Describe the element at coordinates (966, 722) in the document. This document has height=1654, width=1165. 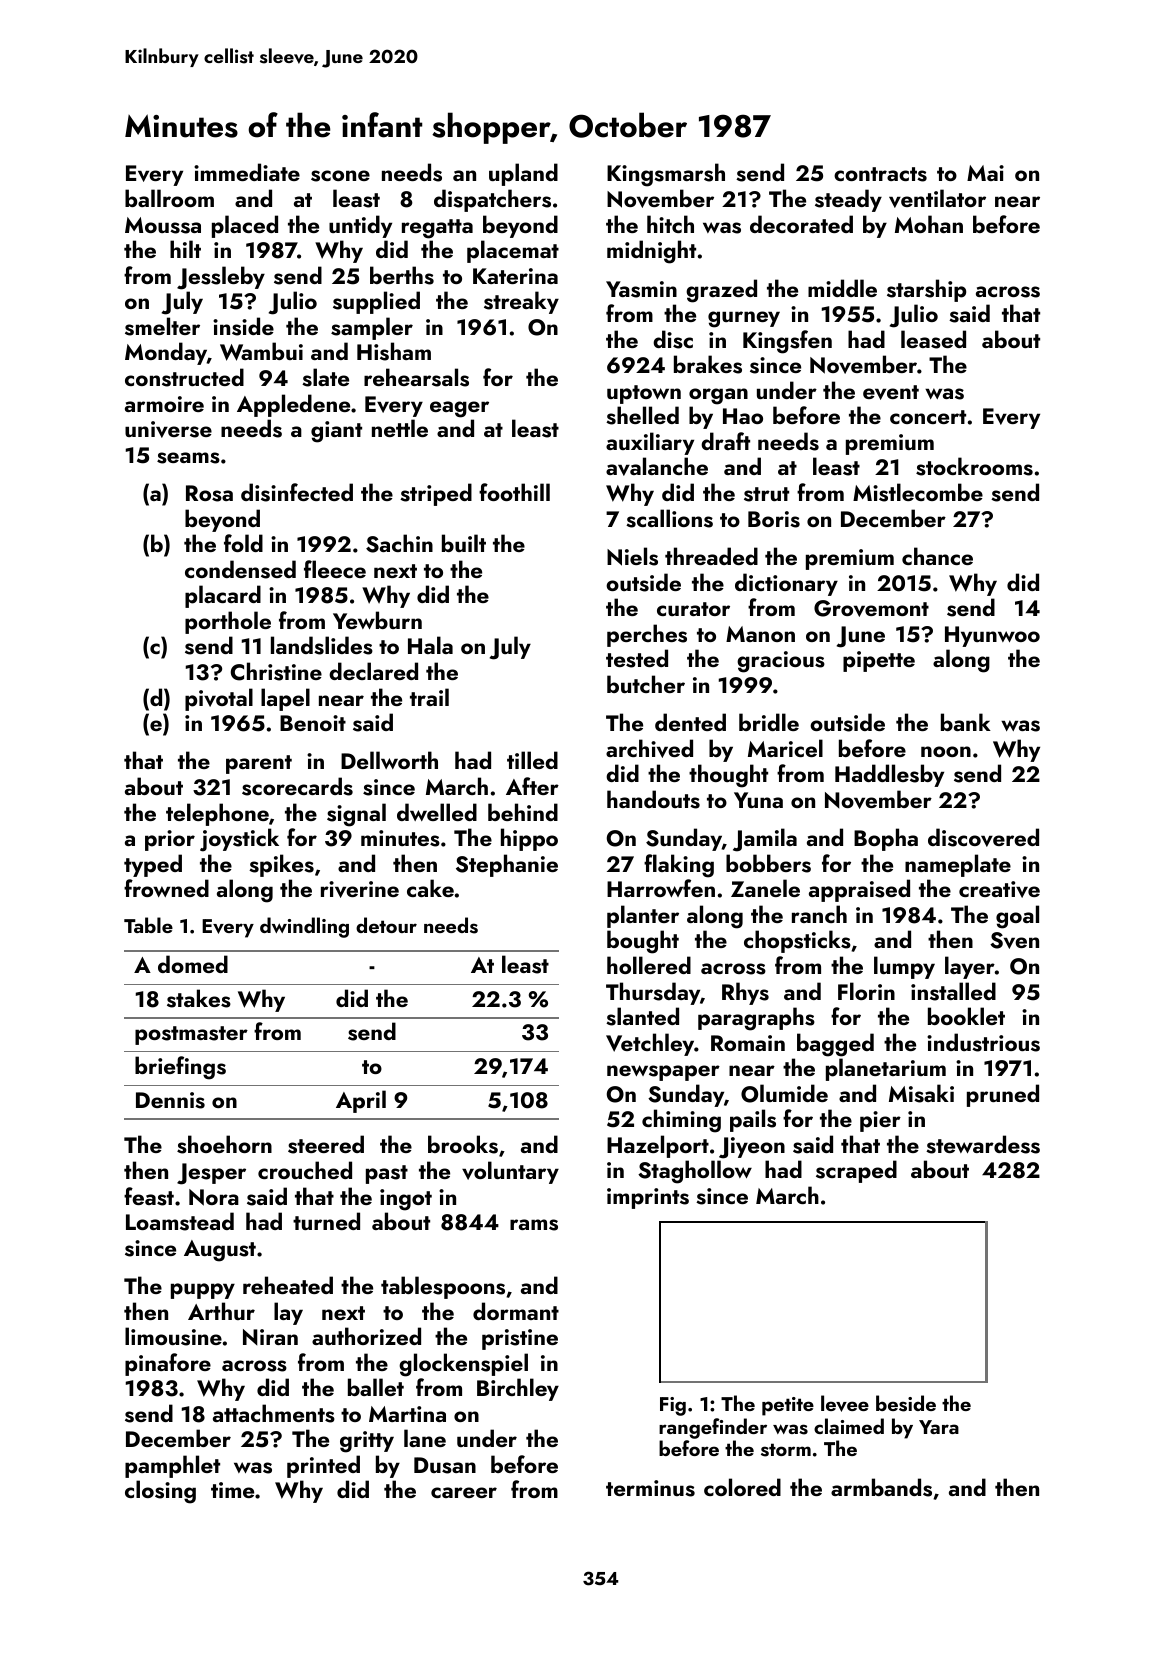
I see `bank` at that location.
